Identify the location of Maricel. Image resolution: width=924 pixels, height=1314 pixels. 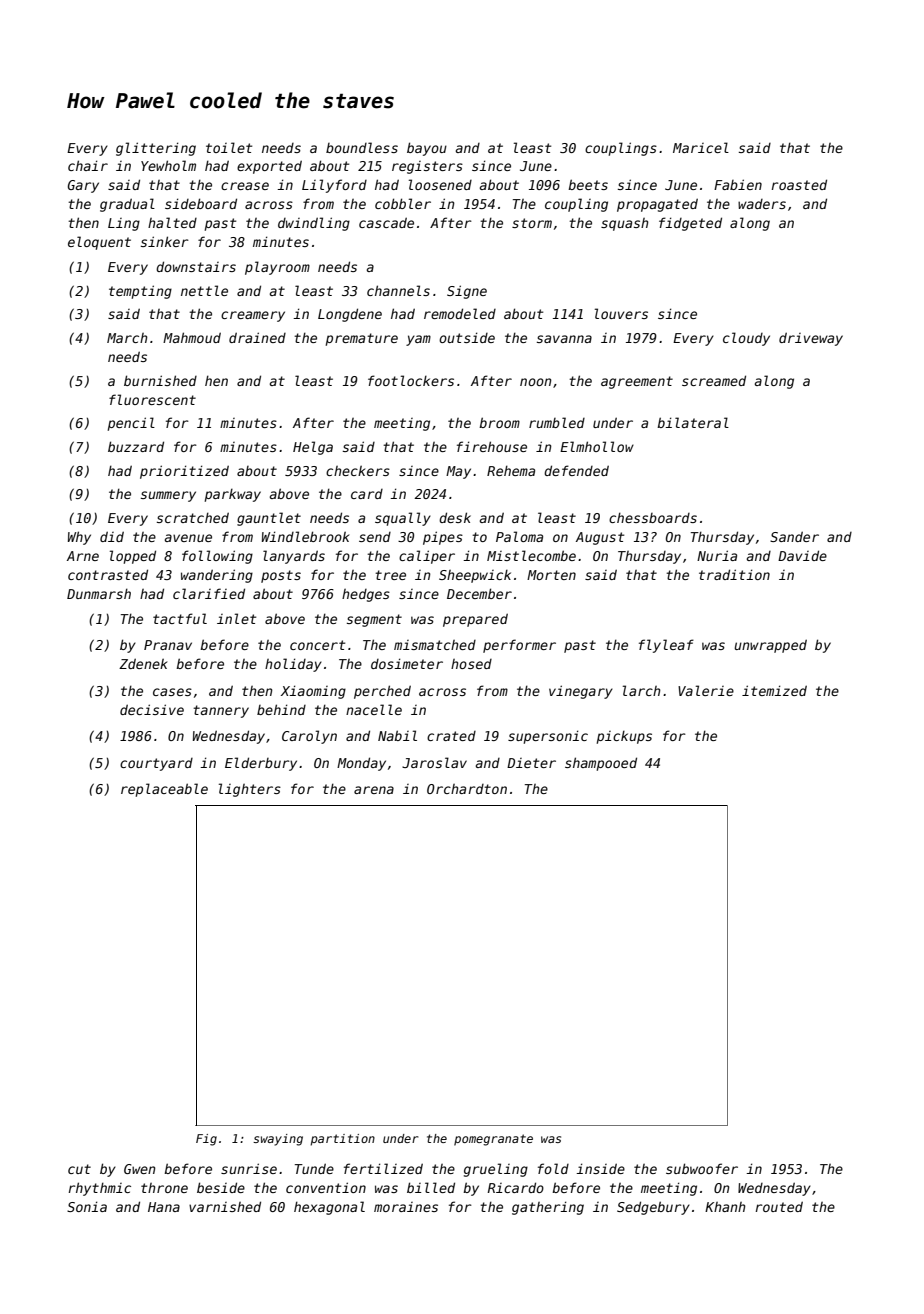
(701, 147).
